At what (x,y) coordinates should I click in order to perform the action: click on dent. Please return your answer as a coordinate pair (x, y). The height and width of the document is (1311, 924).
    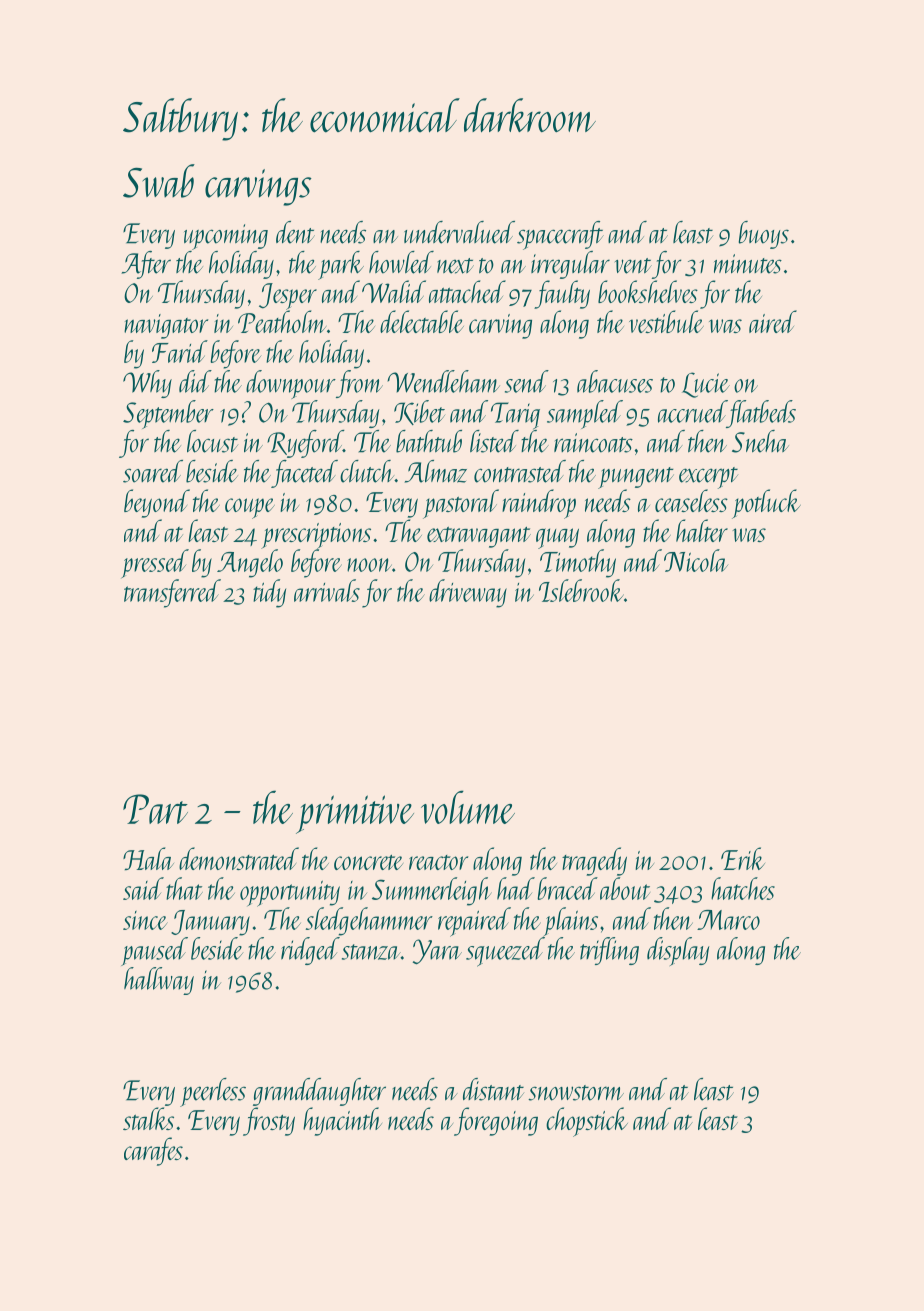
    Looking at the image, I should click on (295, 232).
